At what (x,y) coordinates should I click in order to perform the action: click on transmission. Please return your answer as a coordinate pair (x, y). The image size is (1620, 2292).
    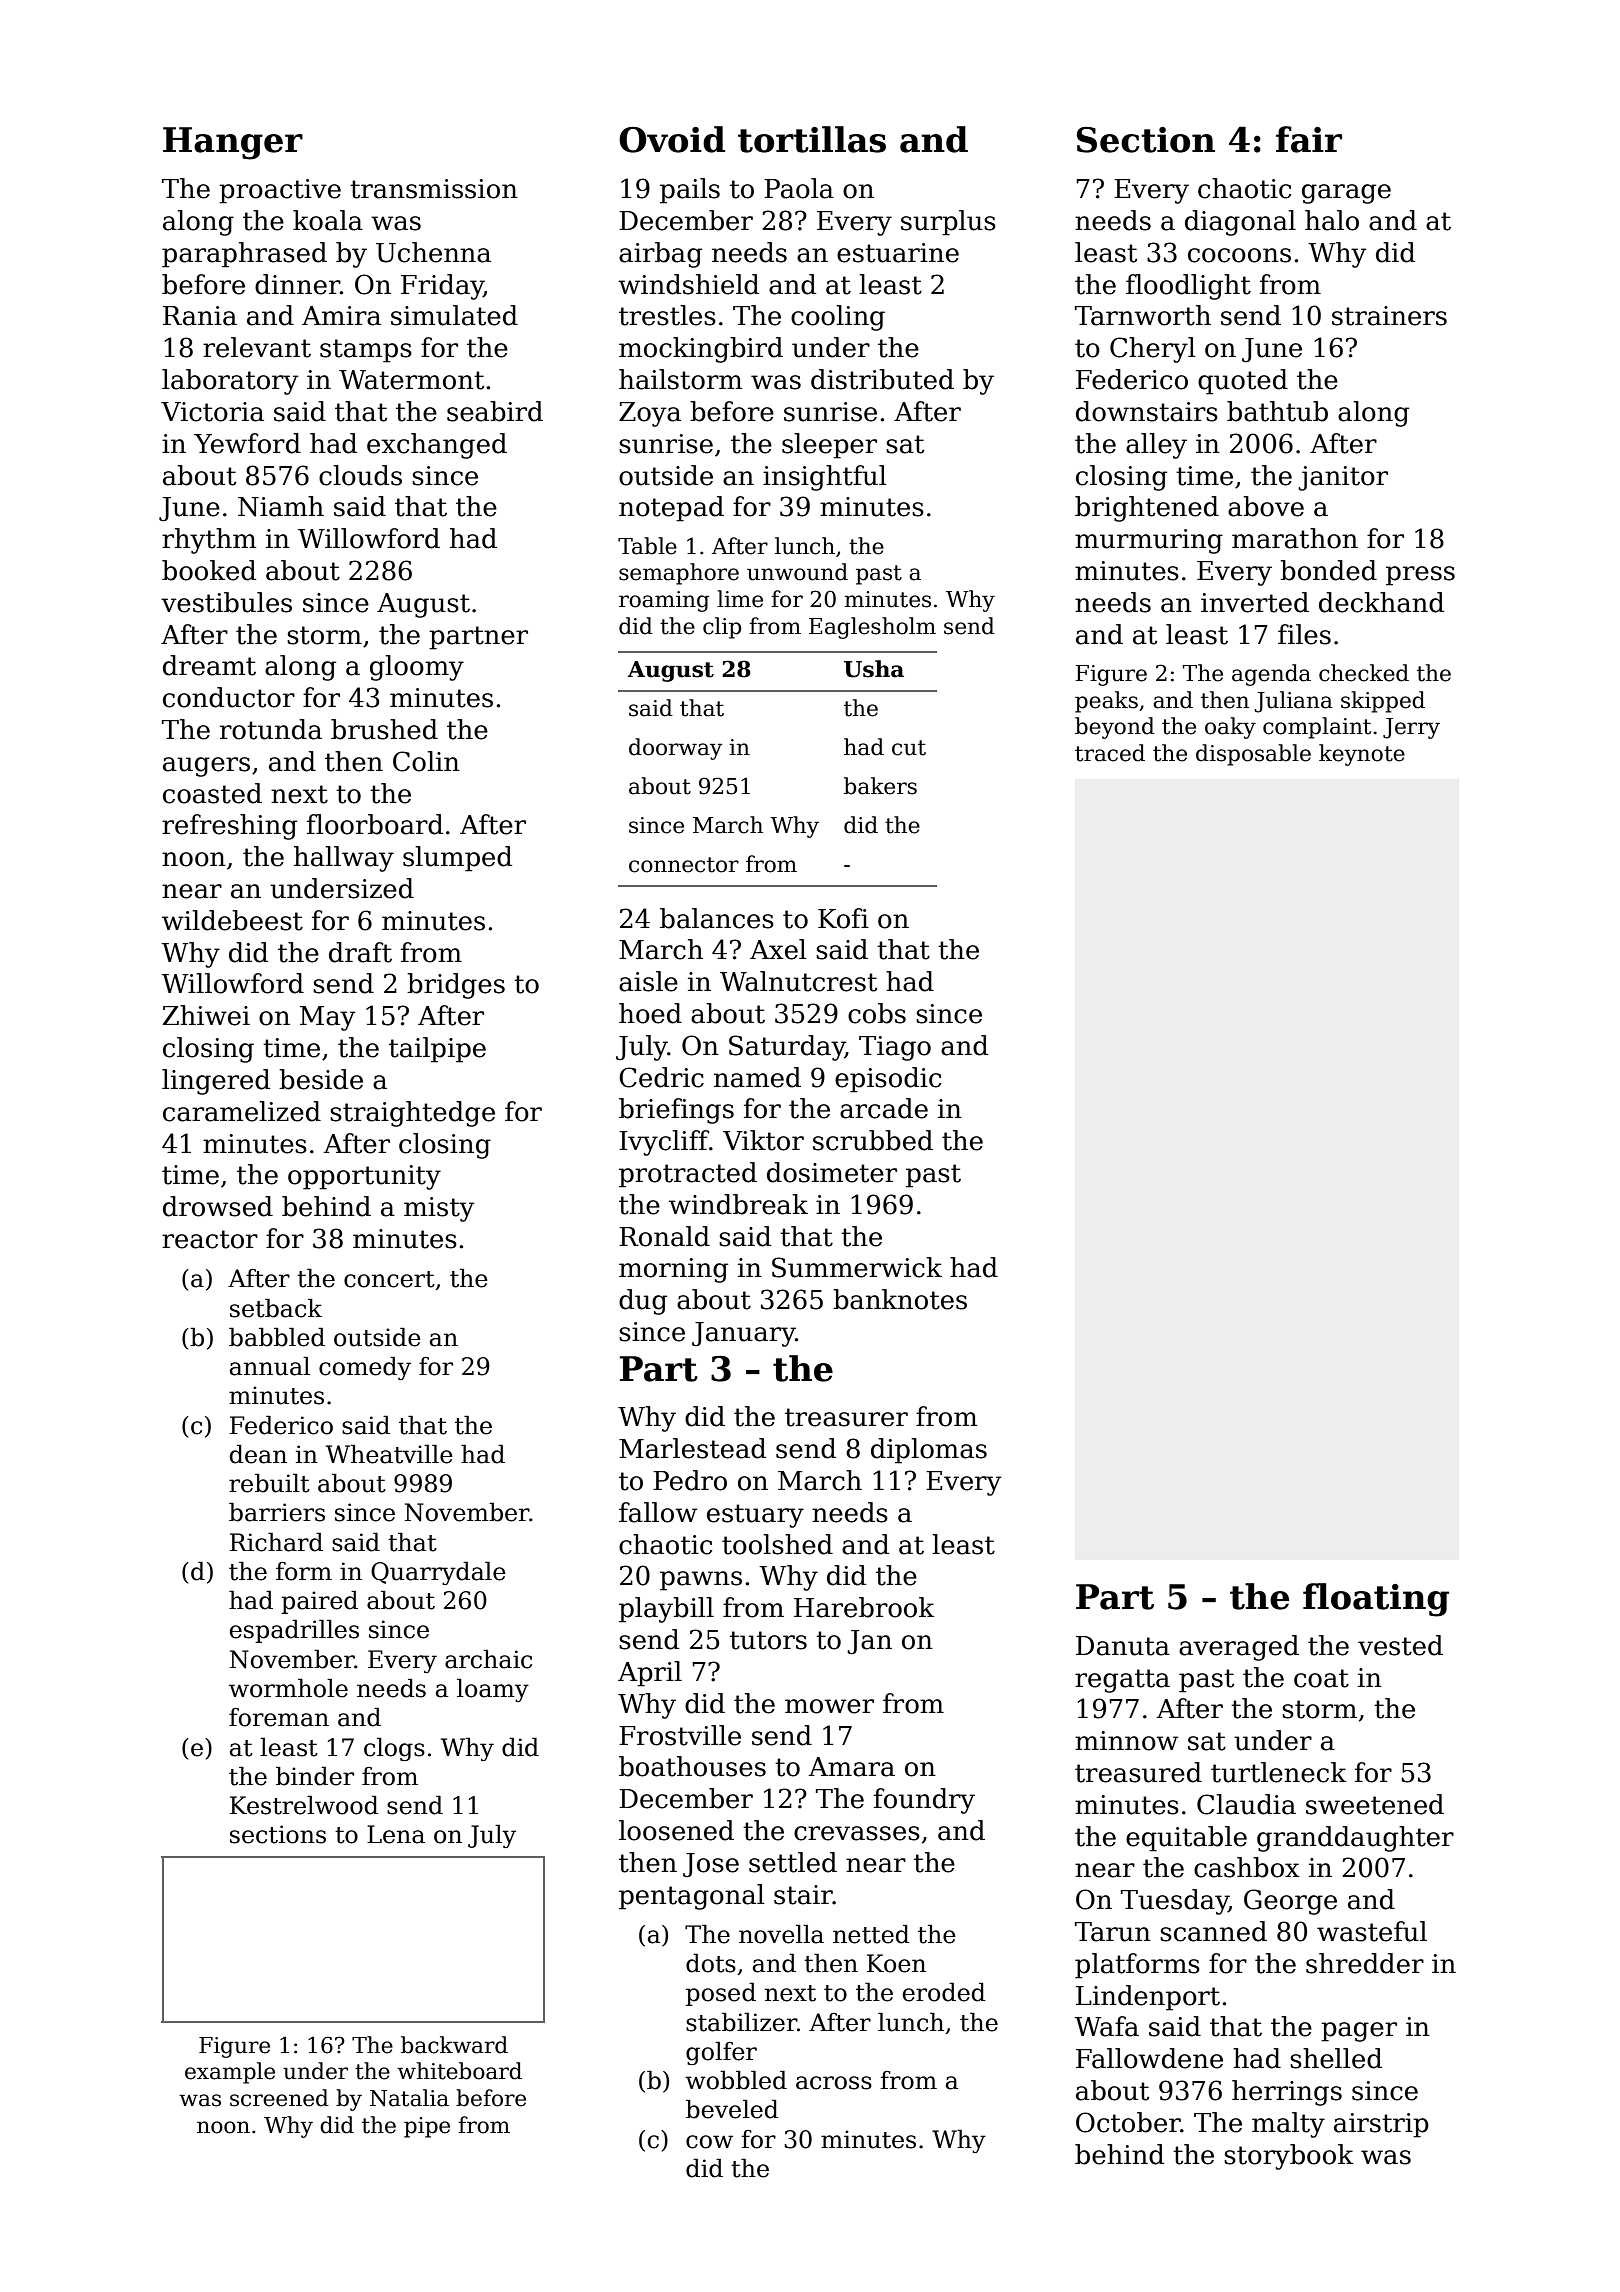
    Looking at the image, I should click on (434, 189).
